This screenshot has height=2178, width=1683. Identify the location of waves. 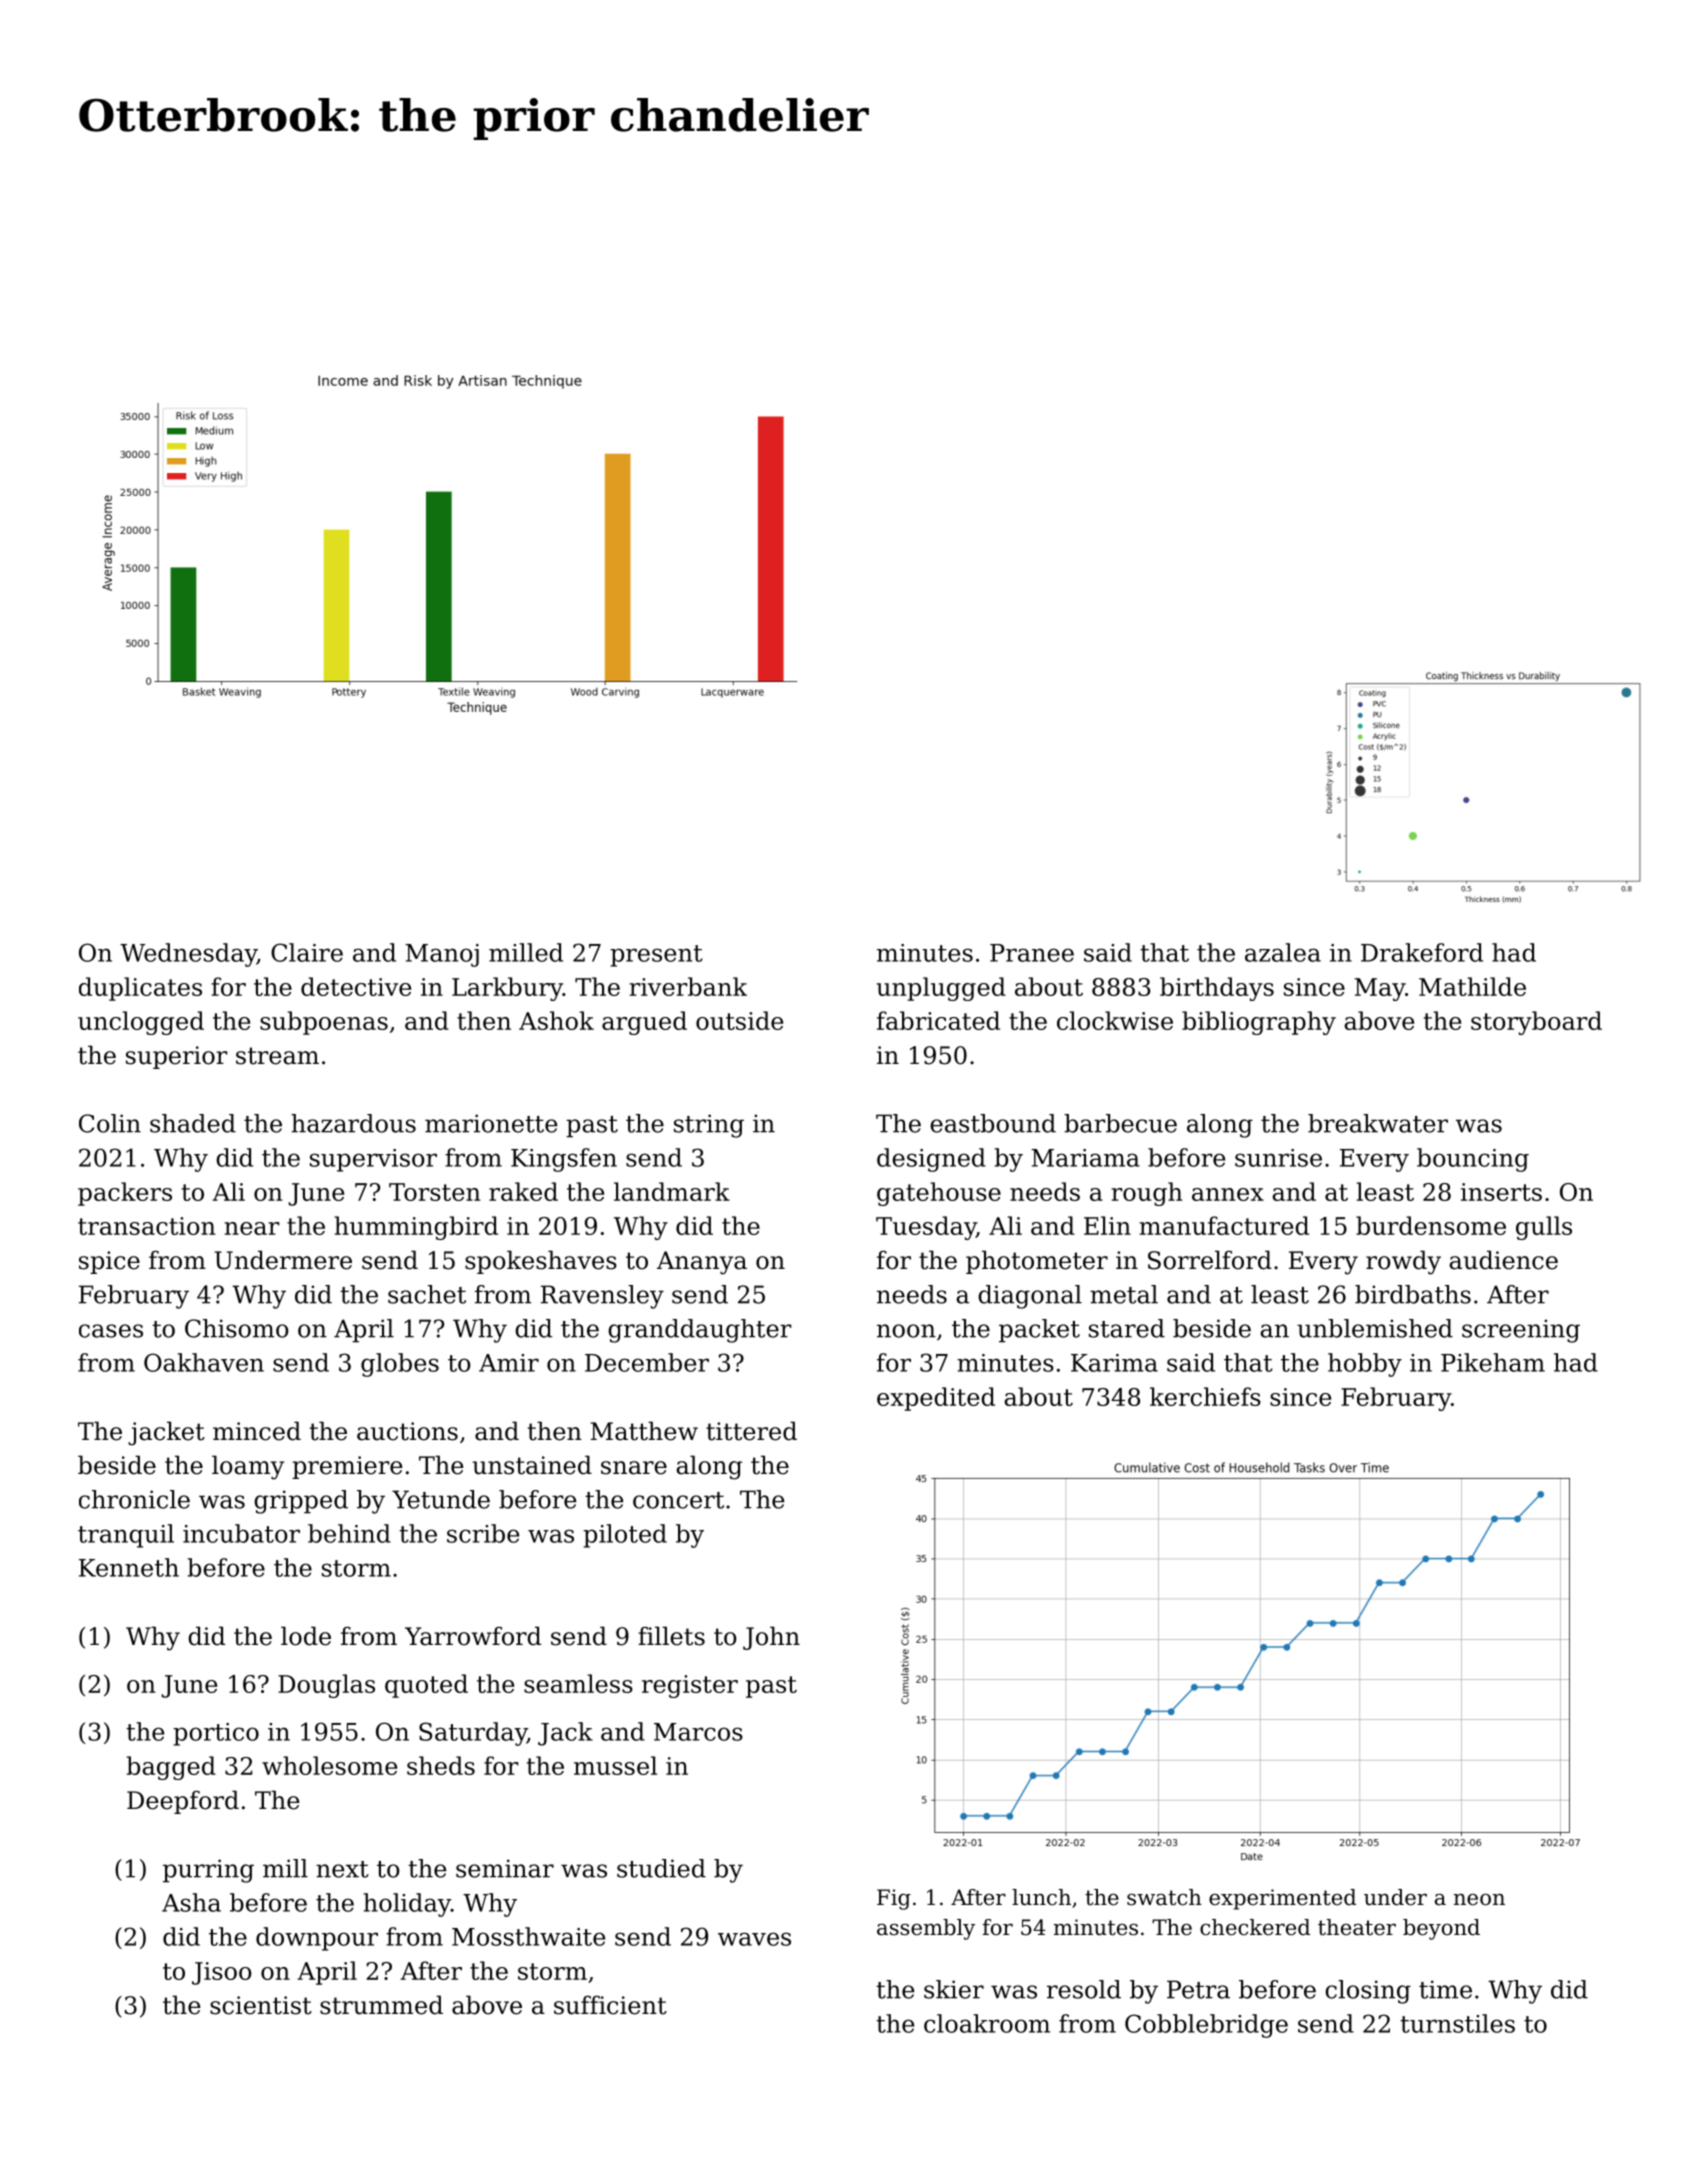
(754, 1939).
